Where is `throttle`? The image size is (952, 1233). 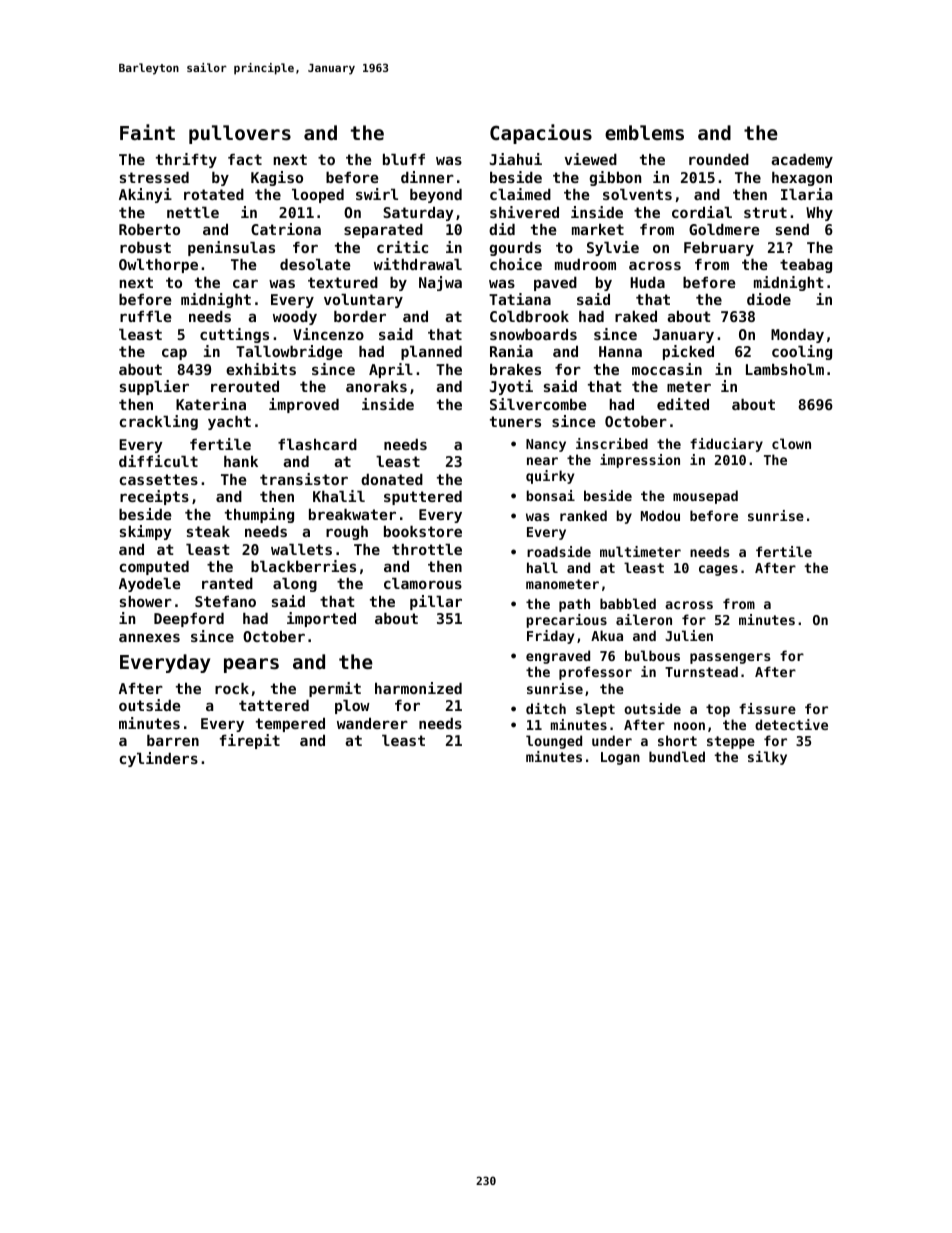 throttle is located at coordinates (427, 549).
